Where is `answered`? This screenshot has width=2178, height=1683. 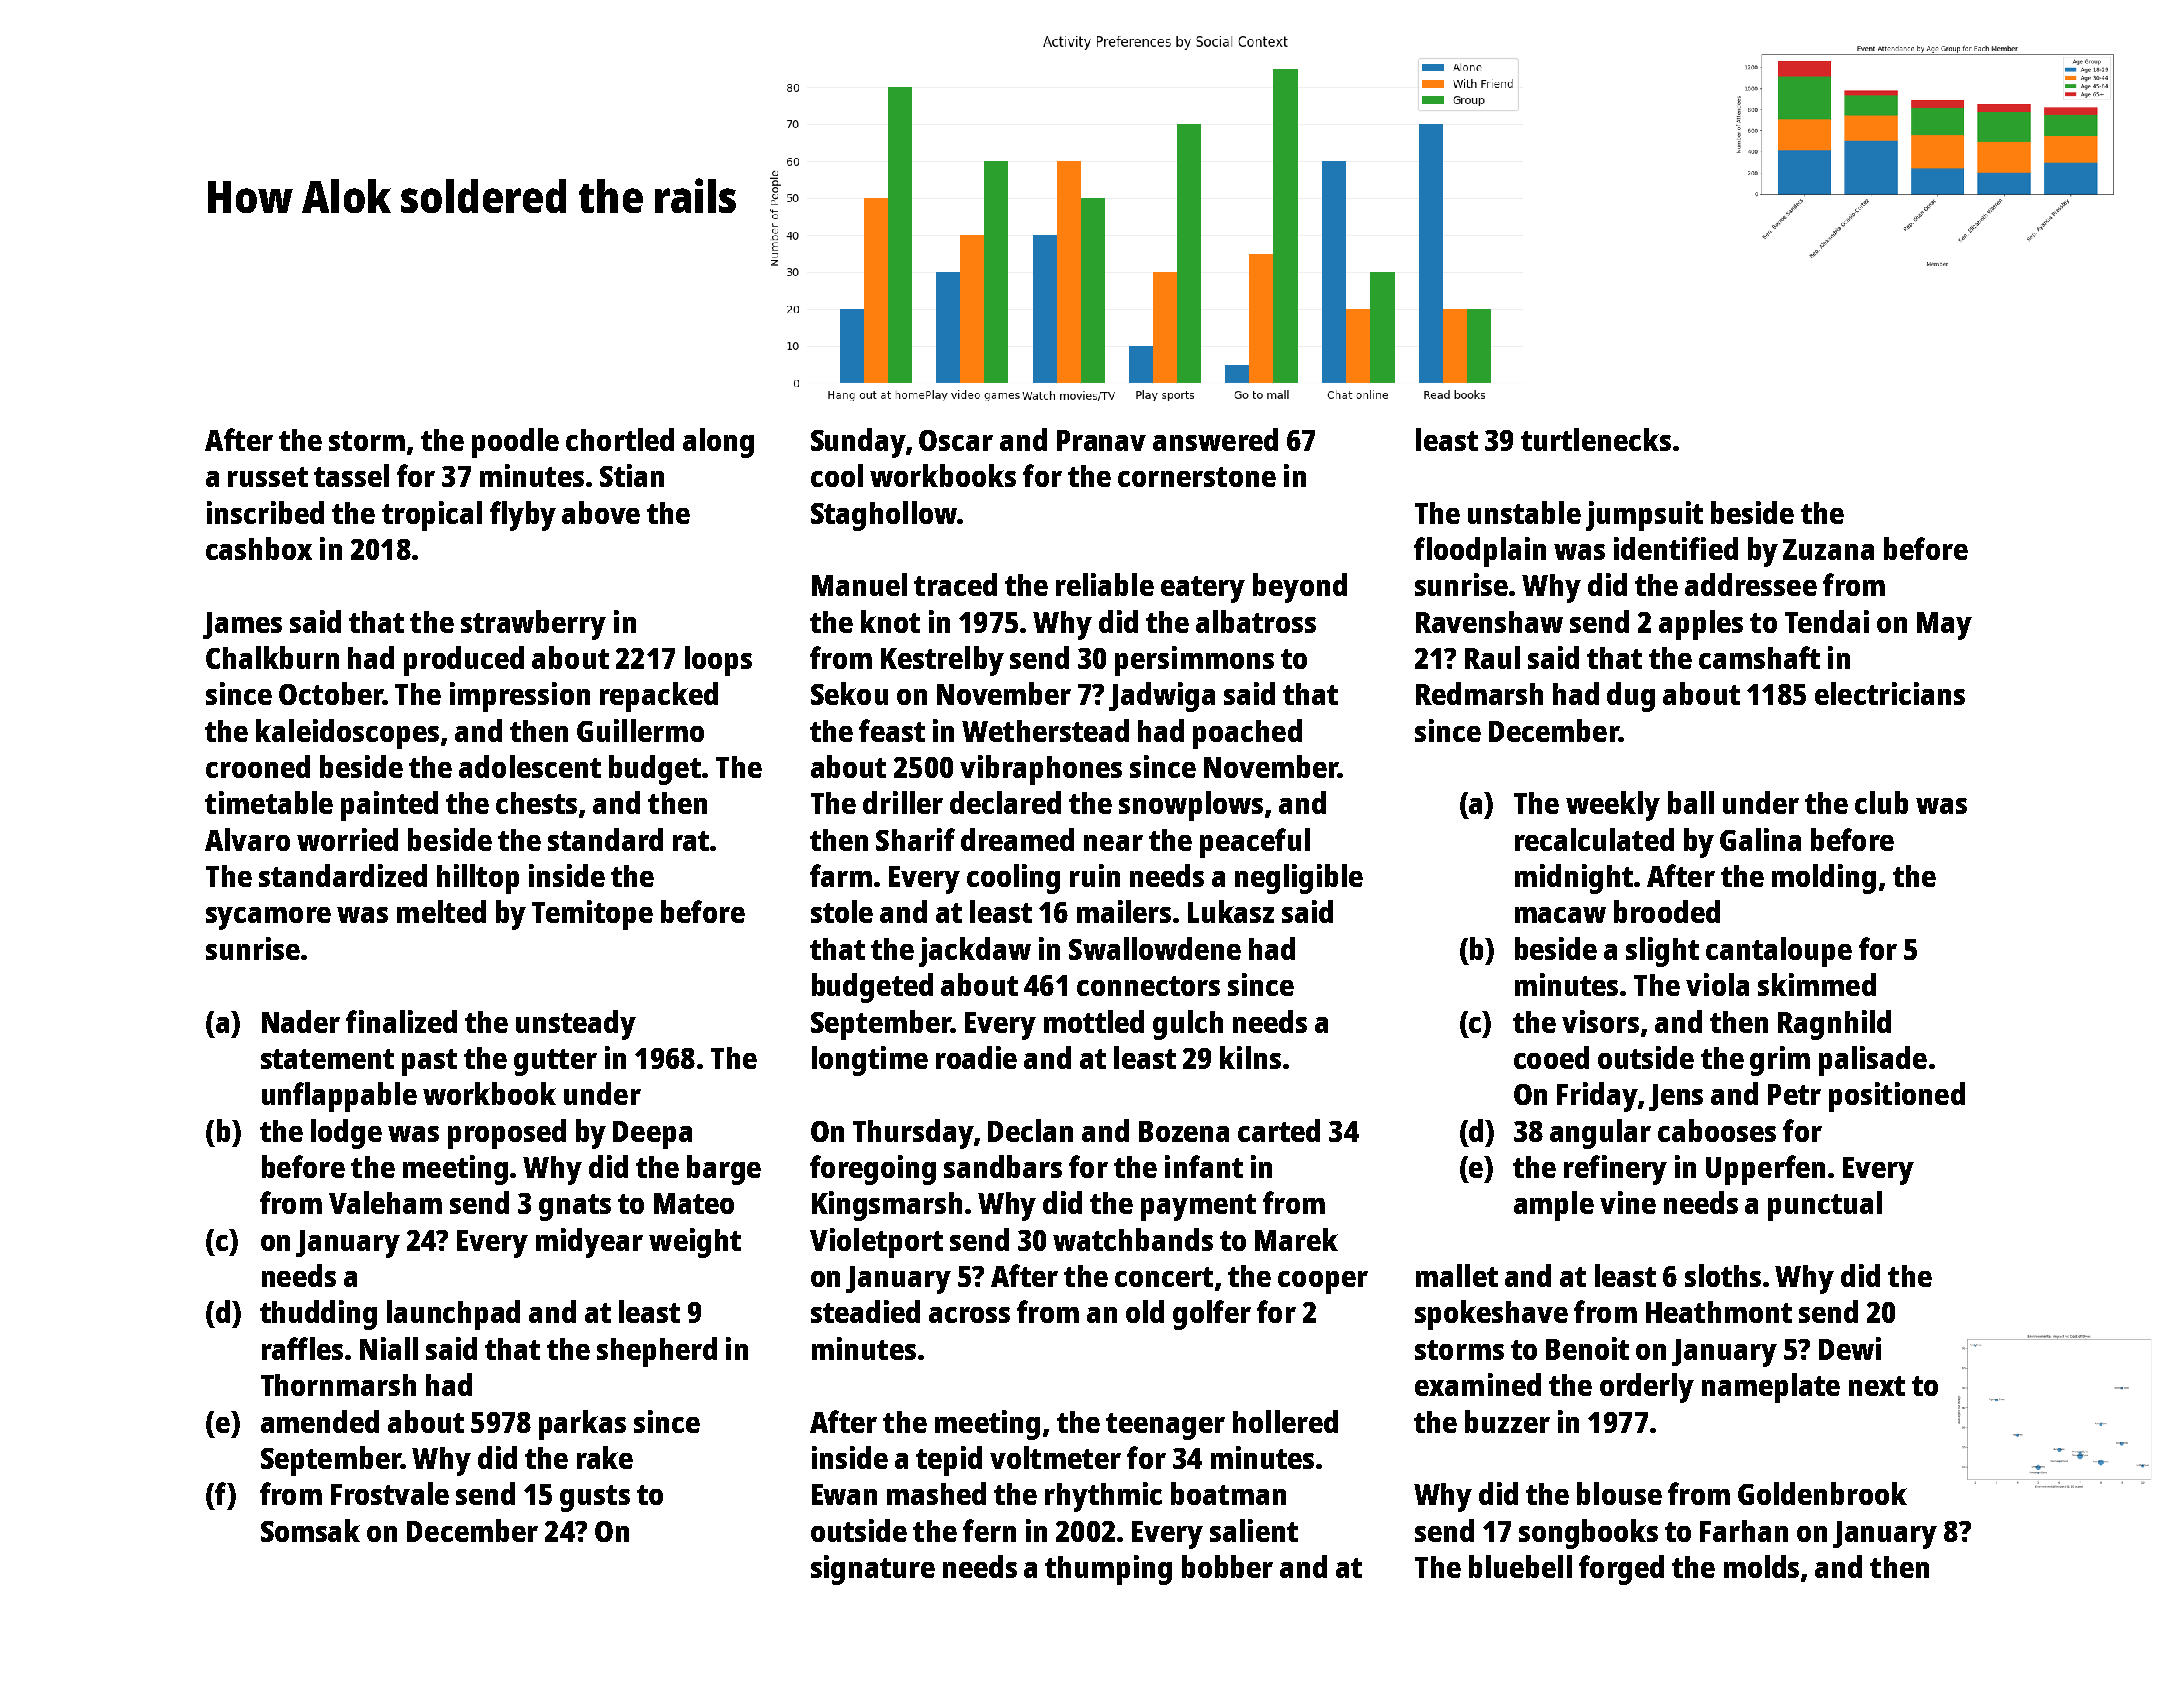
answered is located at coordinates (1215, 439).
